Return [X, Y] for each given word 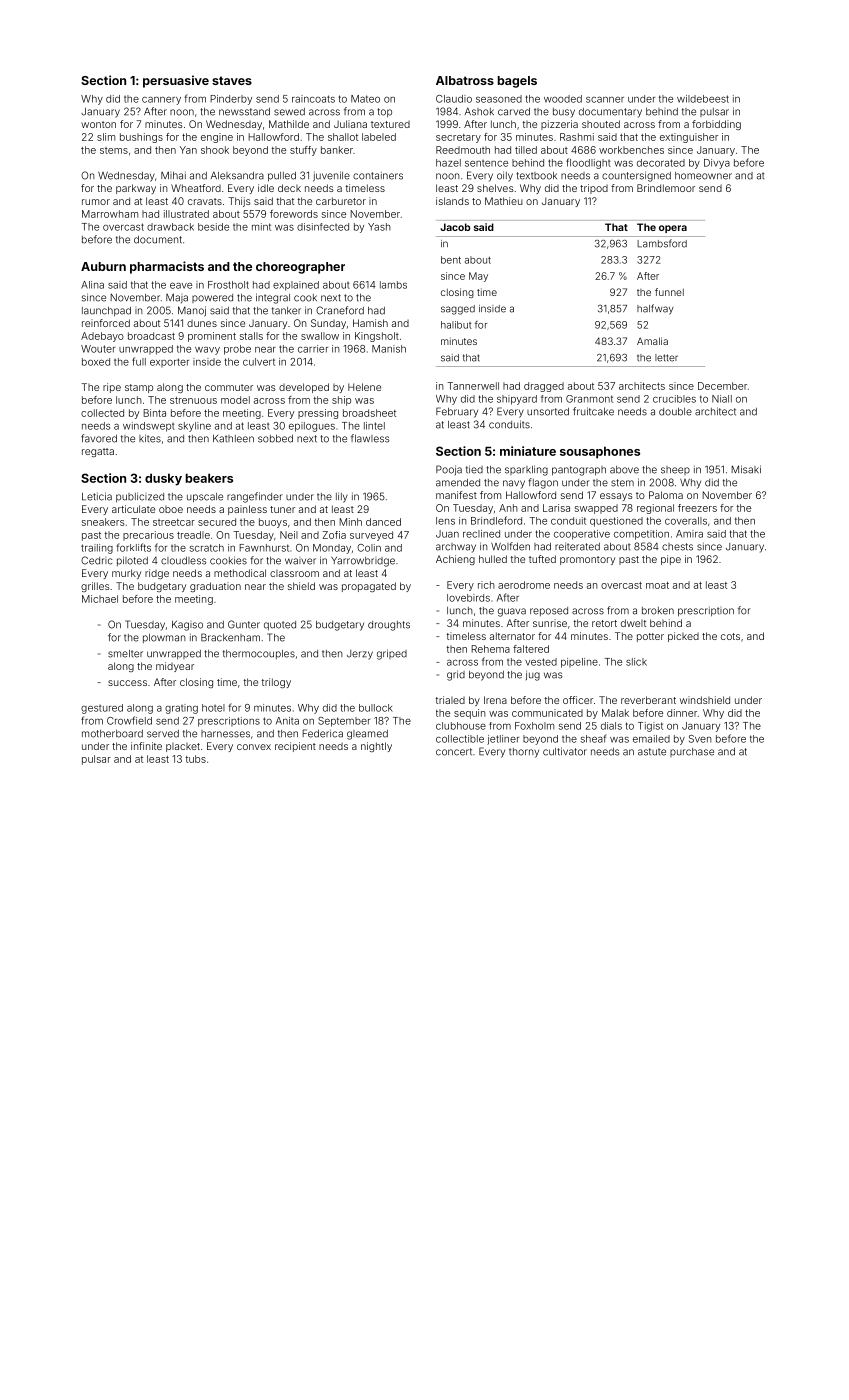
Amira [689, 534]
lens [445, 521]
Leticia [97, 496]
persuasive [176, 81]
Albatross [465, 80]
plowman [164, 638]
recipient [295, 747]
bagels [517, 82]
